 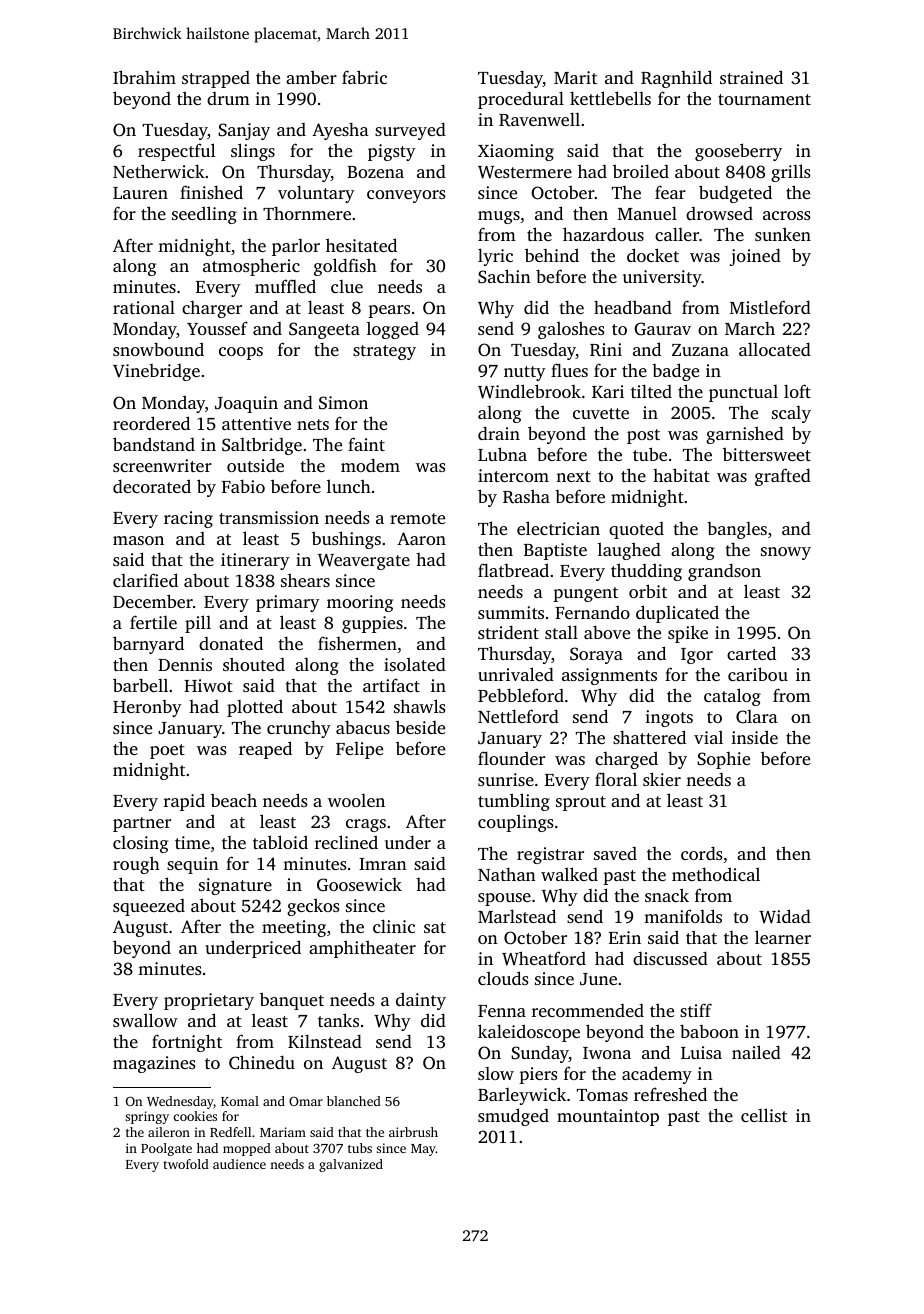 What do you see at coordinates (357, 643) in the screenshot?
I see `fishermen` at bounding box center [357, 643].
